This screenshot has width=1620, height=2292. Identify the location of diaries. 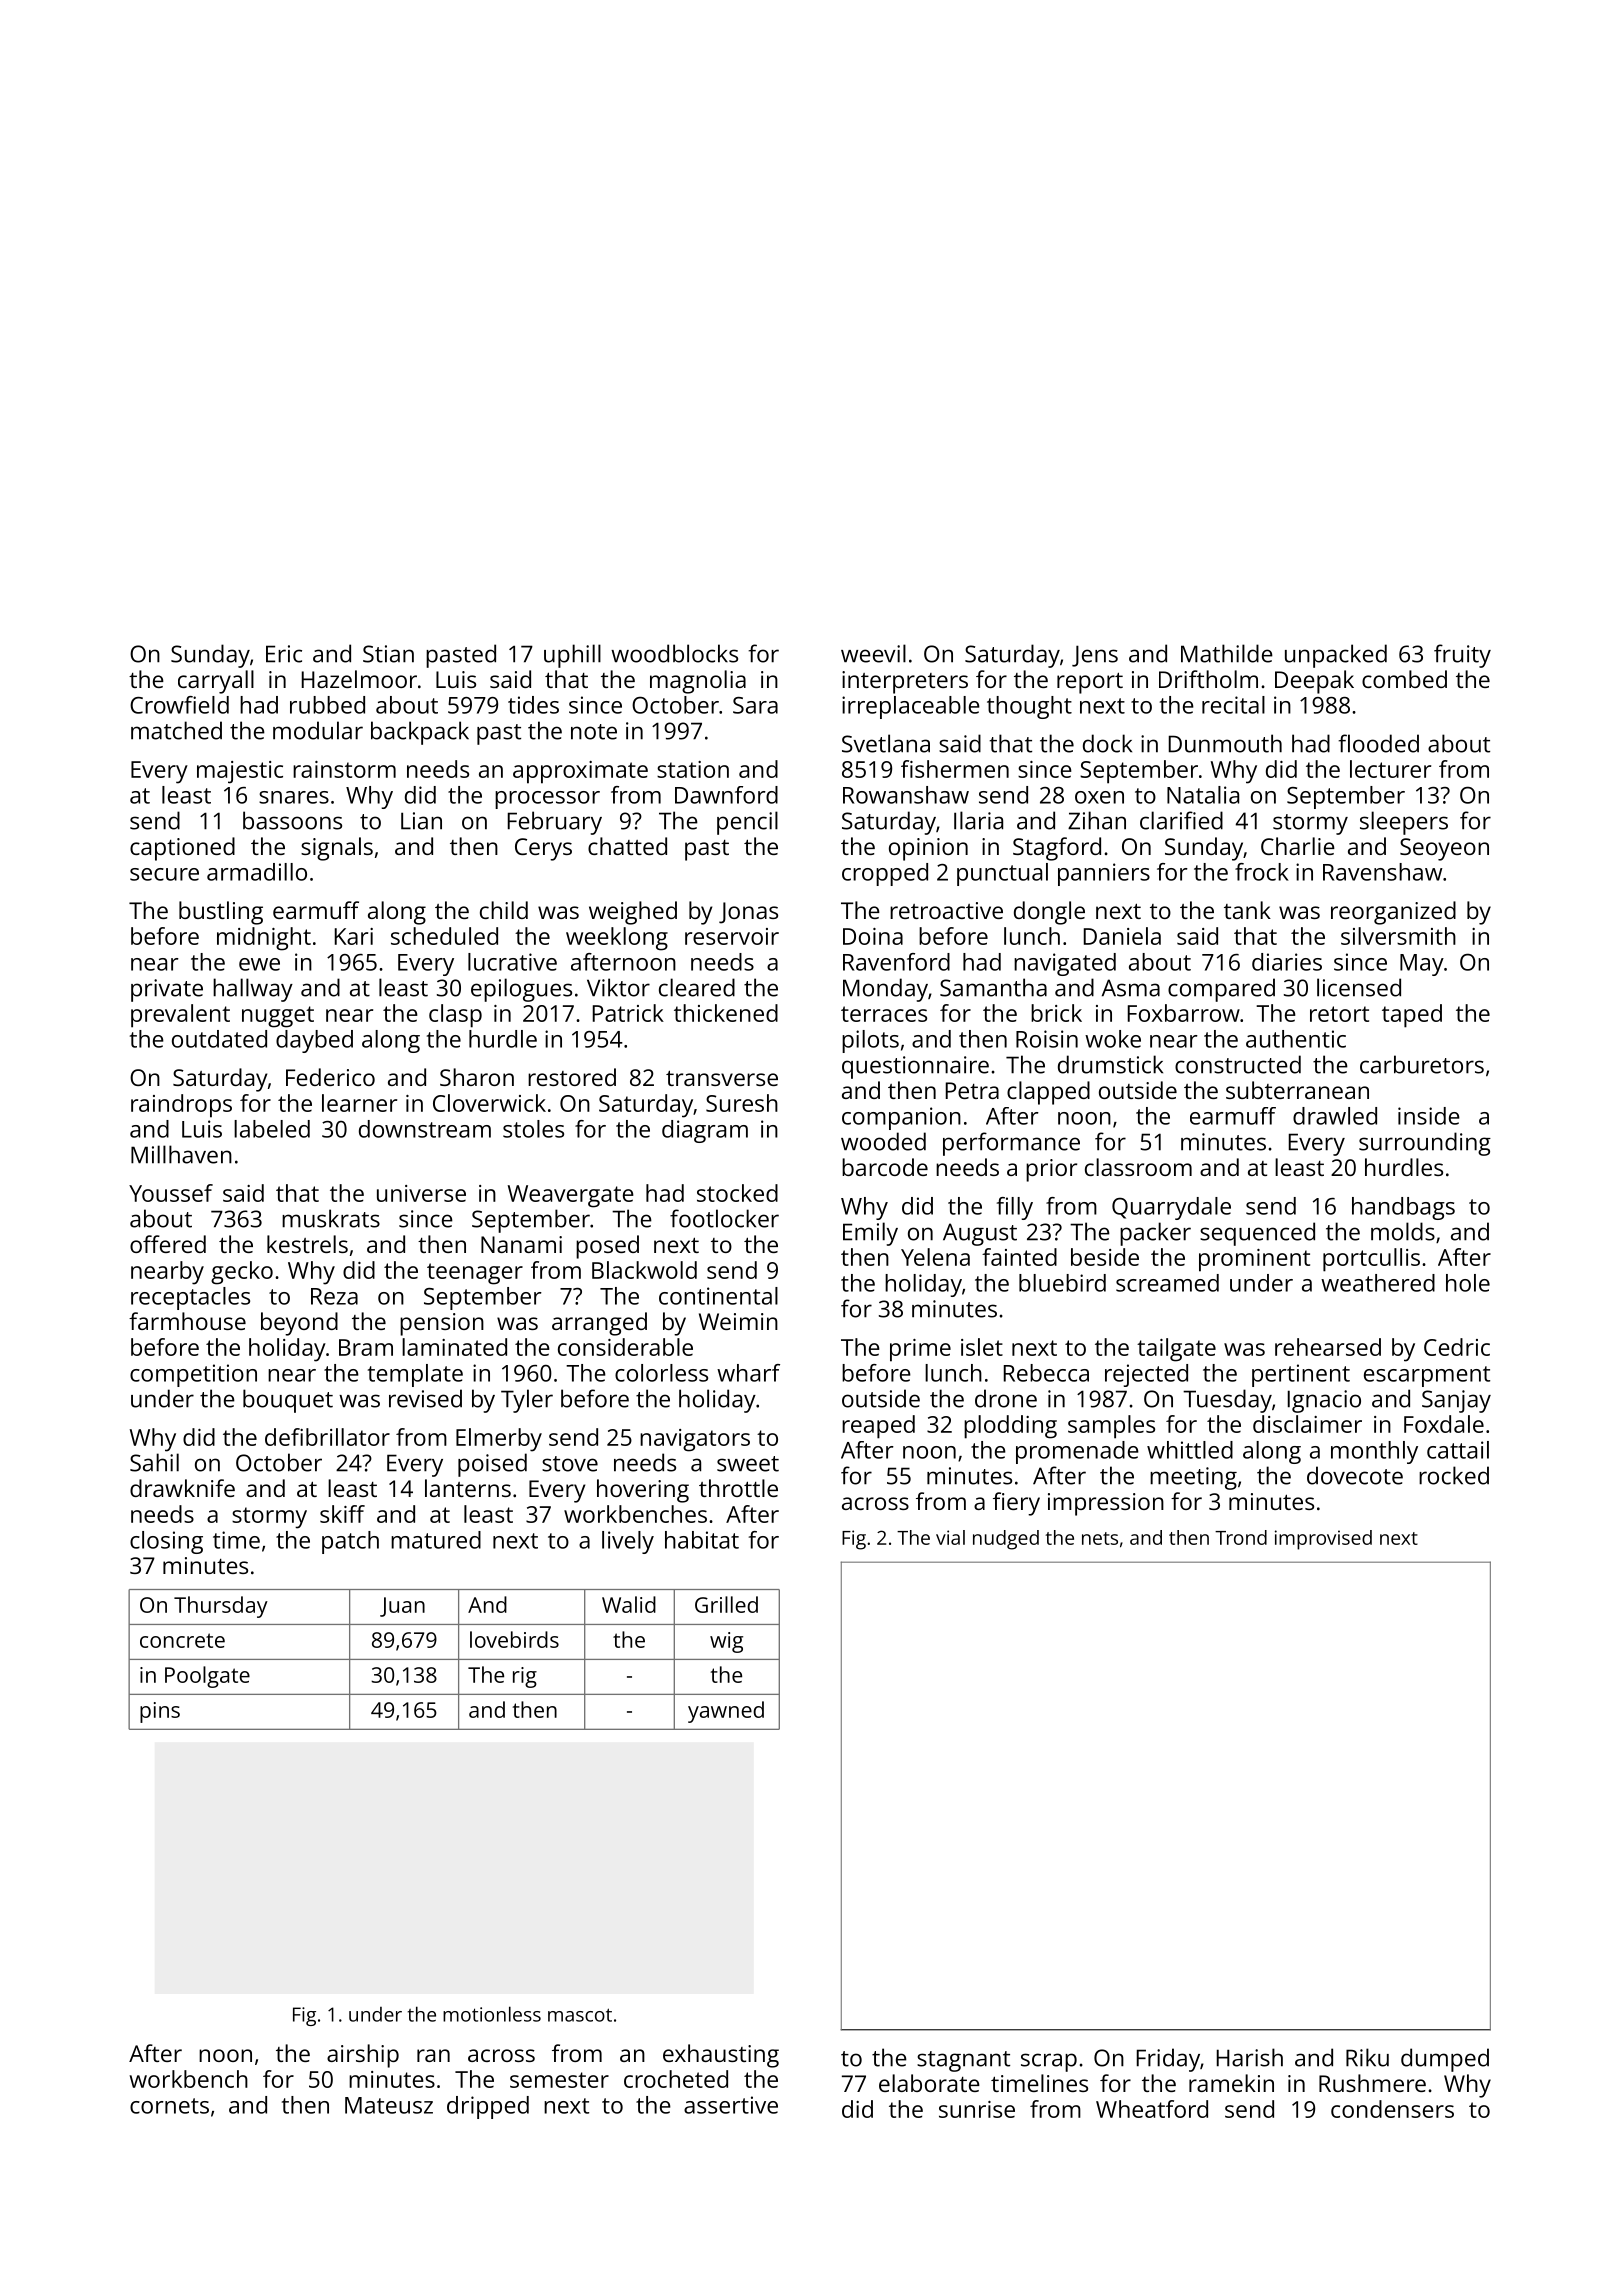
(1287, 962).
